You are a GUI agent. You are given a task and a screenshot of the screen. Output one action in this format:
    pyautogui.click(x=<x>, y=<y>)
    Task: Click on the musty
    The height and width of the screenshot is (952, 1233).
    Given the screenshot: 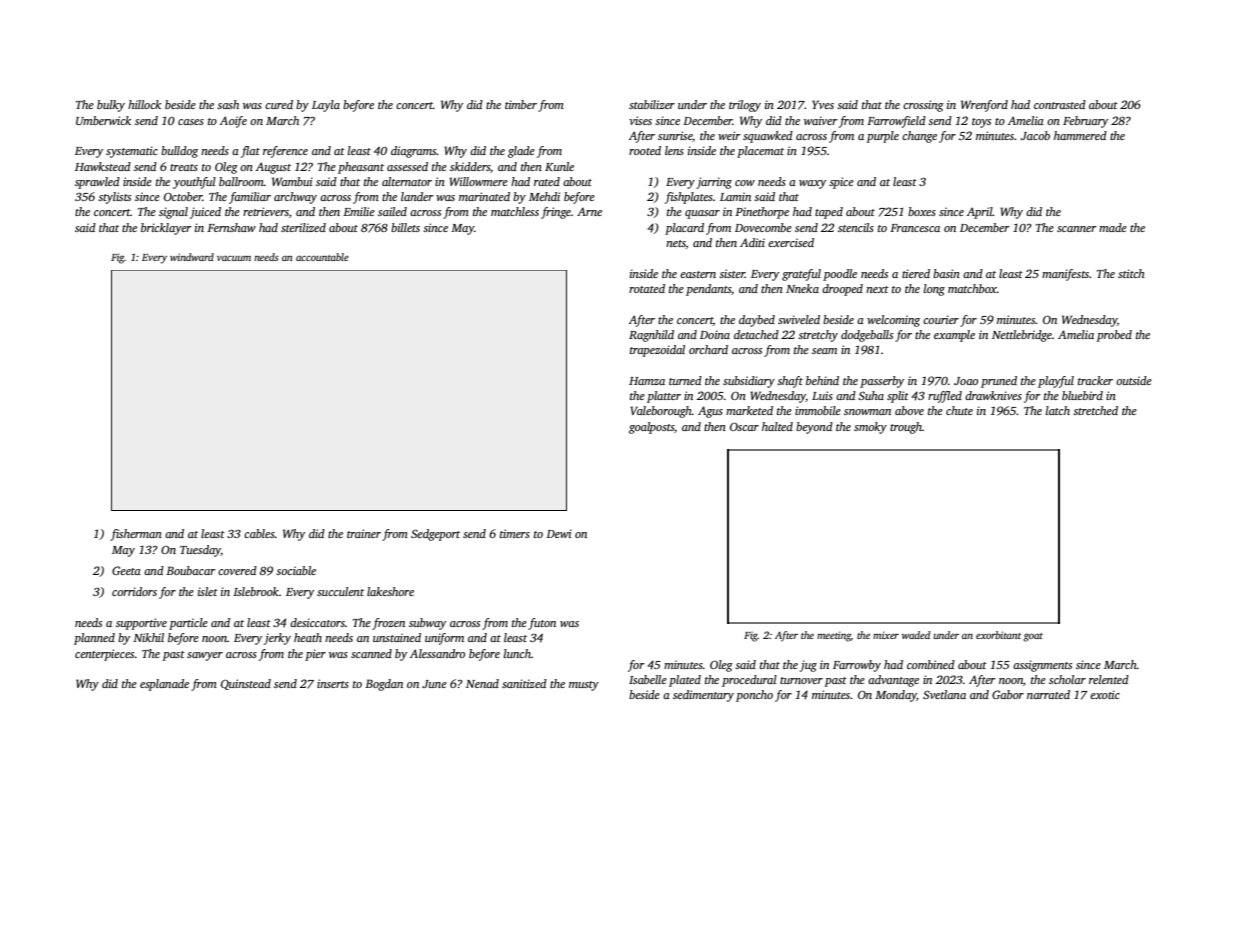 What is the action you would take?
    pyautogui.click(x=584, y=686)
